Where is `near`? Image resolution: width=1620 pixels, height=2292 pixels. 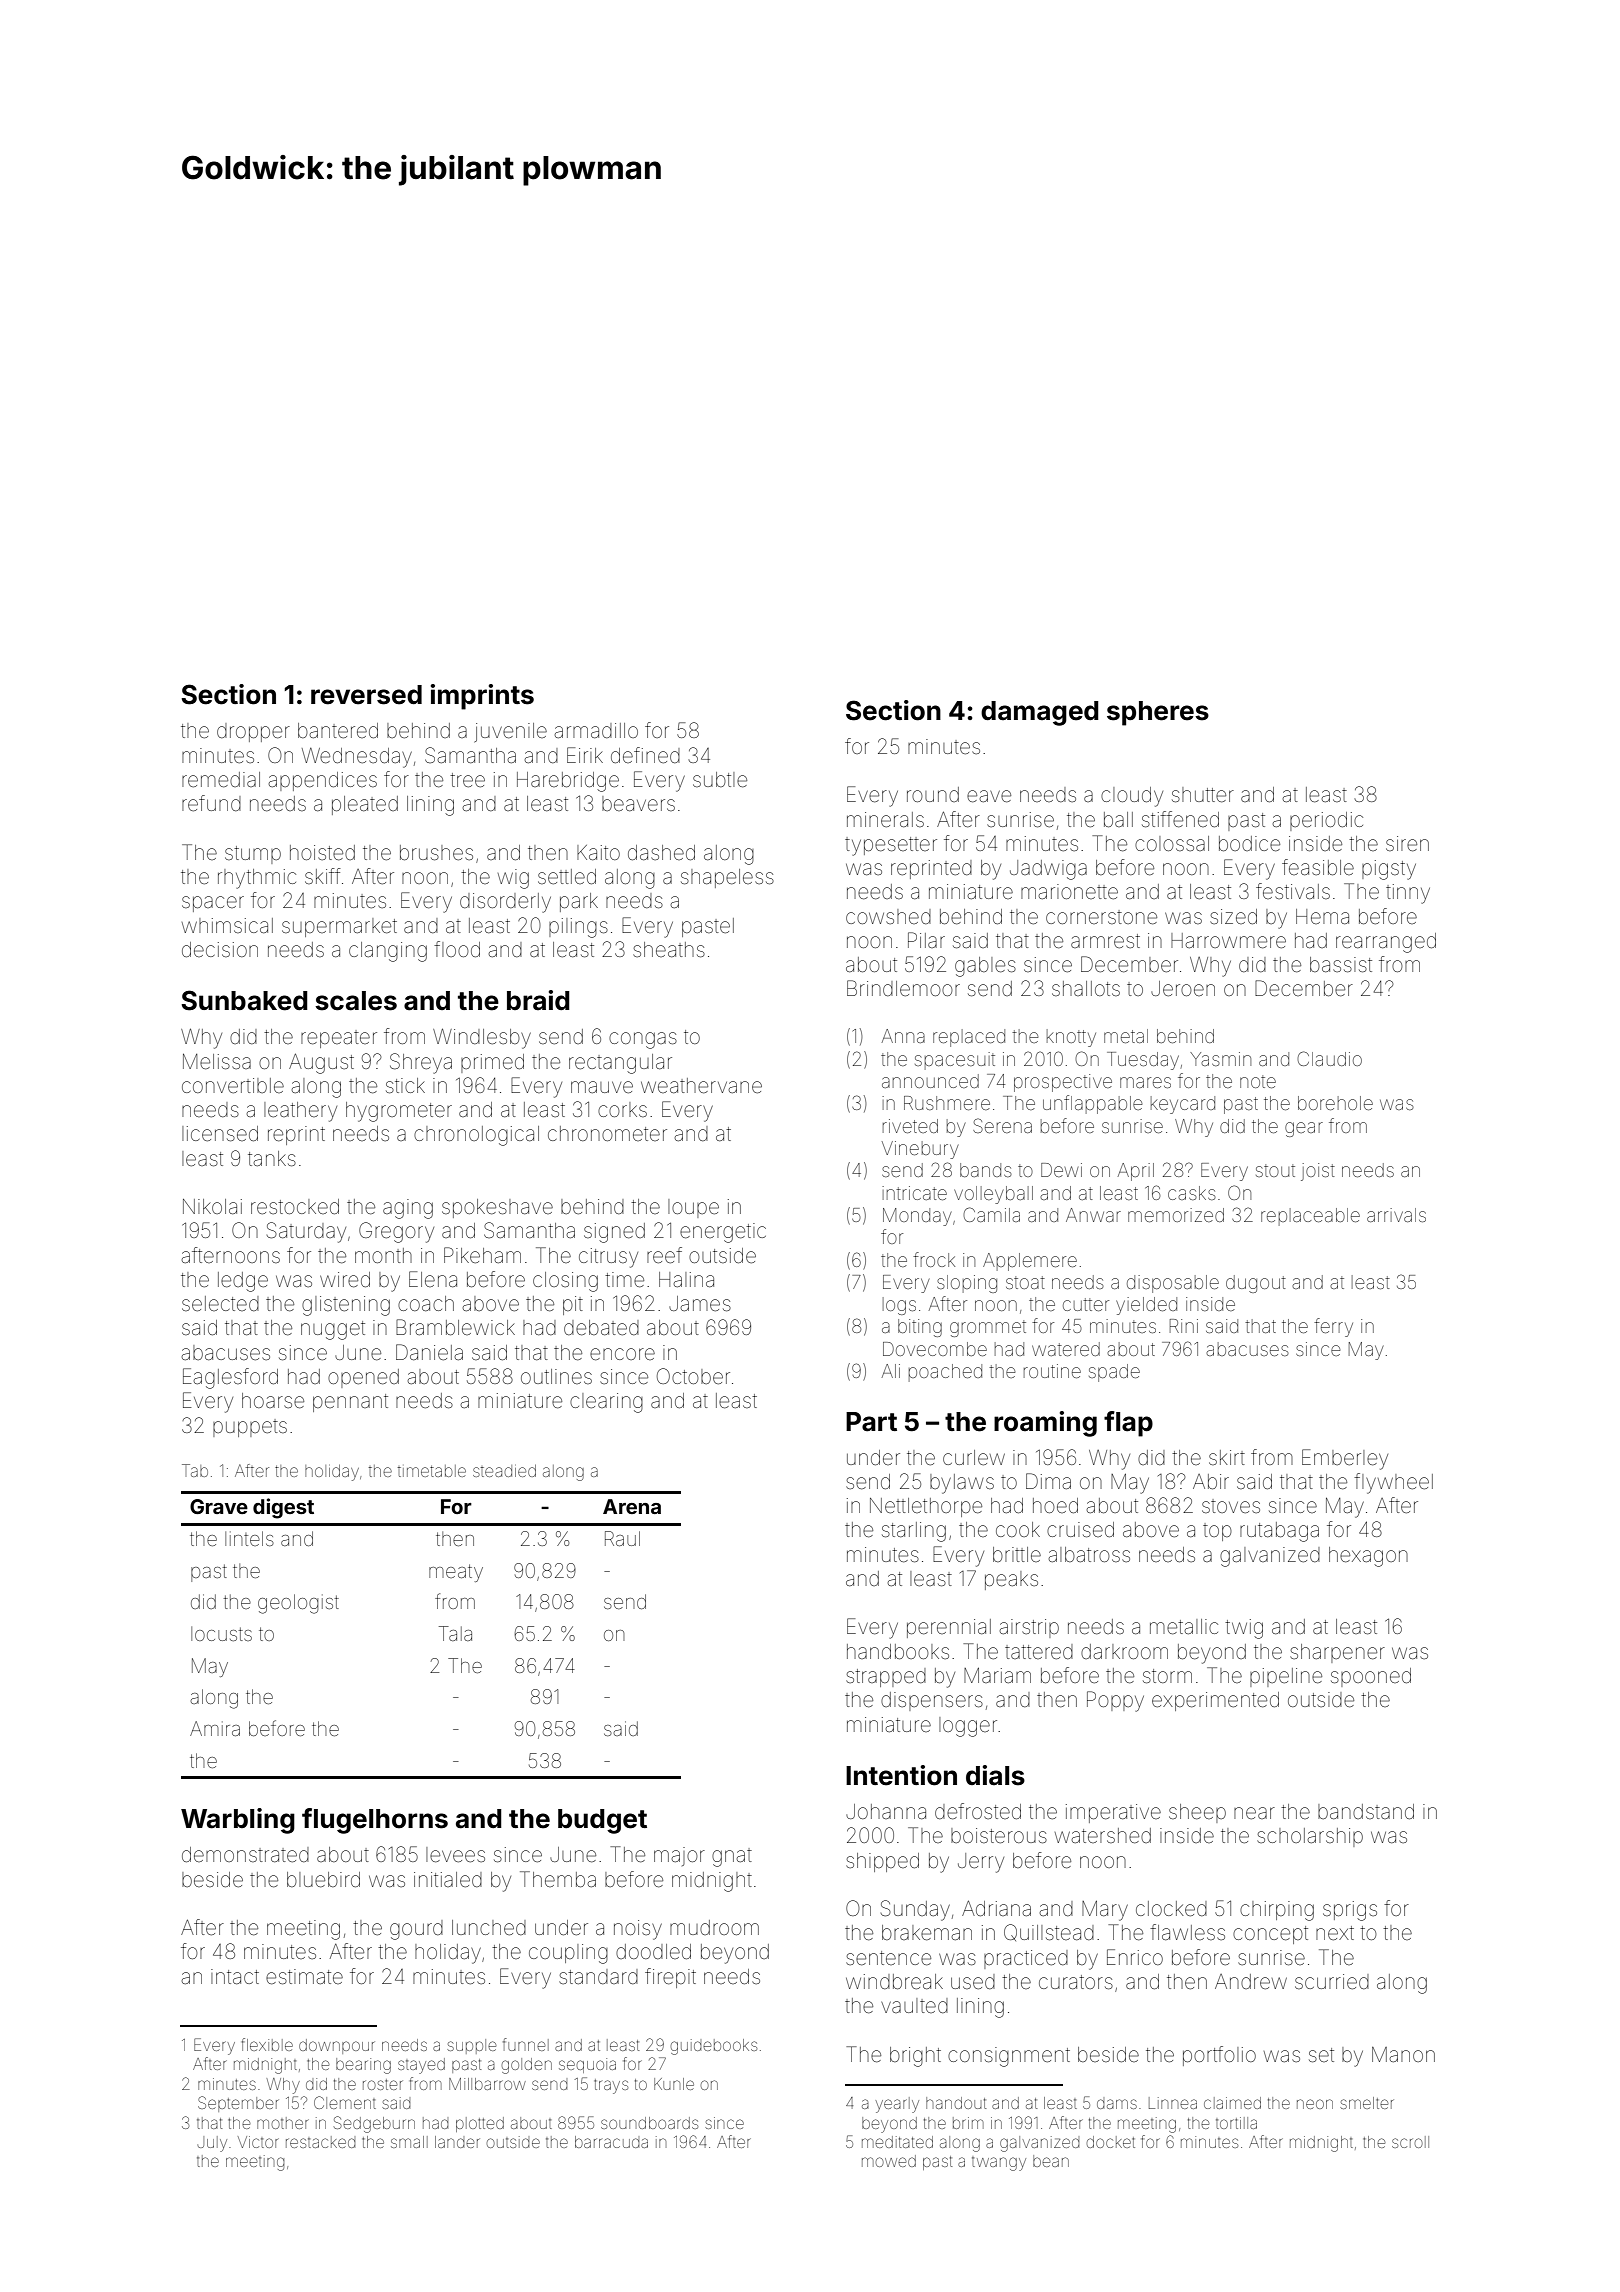
near is located at coordinates (1254, 1813).
